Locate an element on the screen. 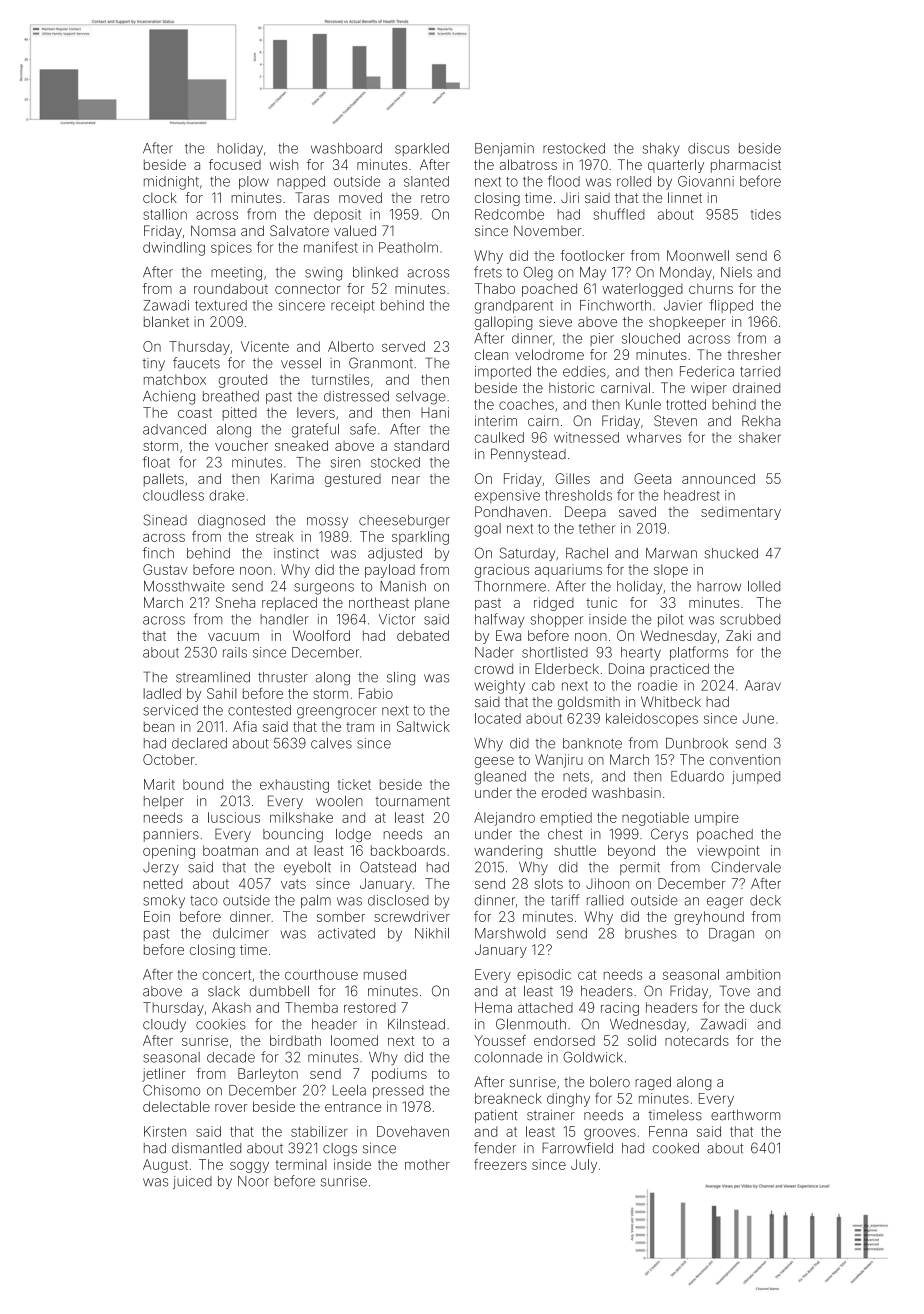  gracious is located at coordinates (502, 571).
